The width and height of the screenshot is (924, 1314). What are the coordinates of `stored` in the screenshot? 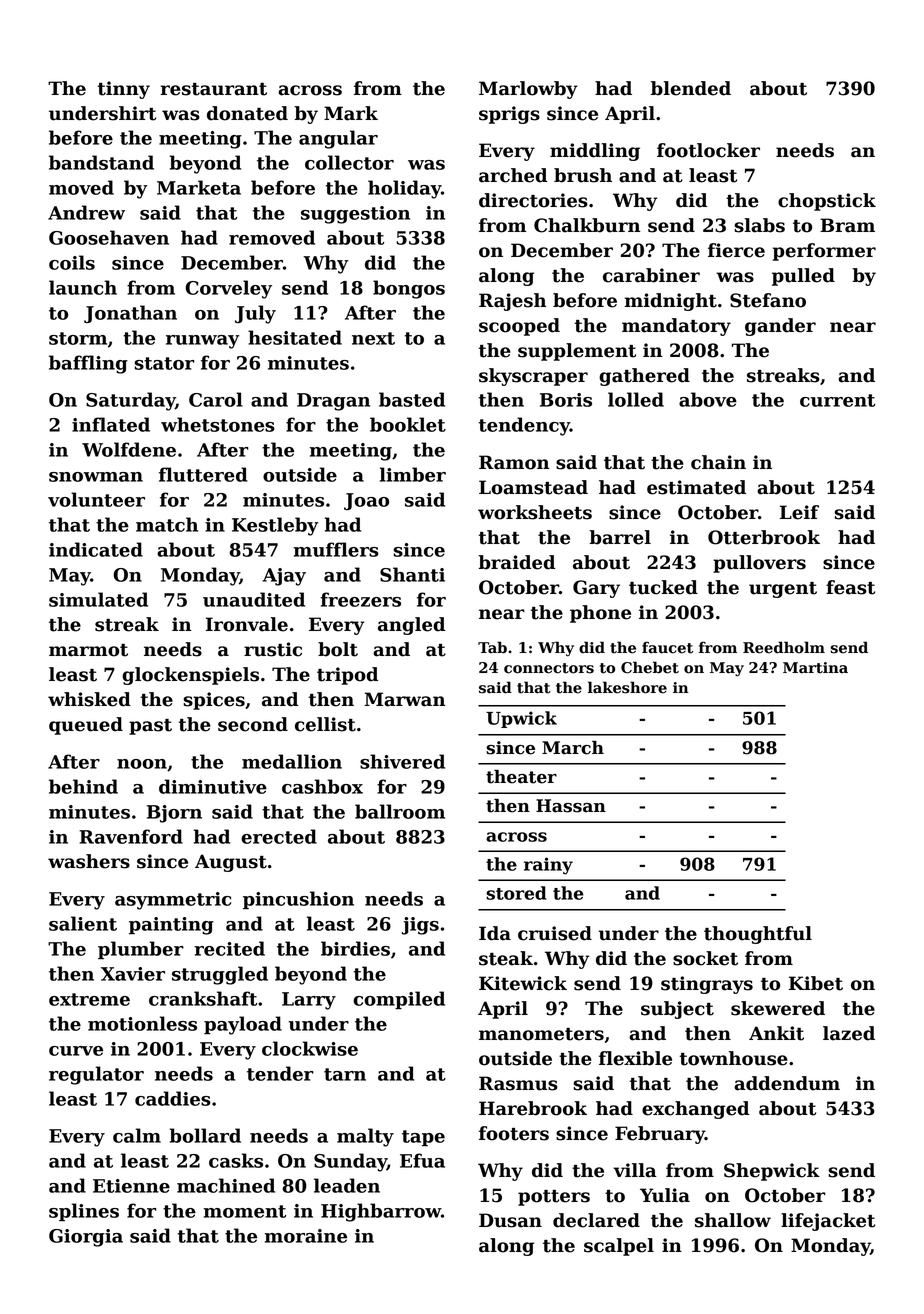 It's located at (516, 893).
